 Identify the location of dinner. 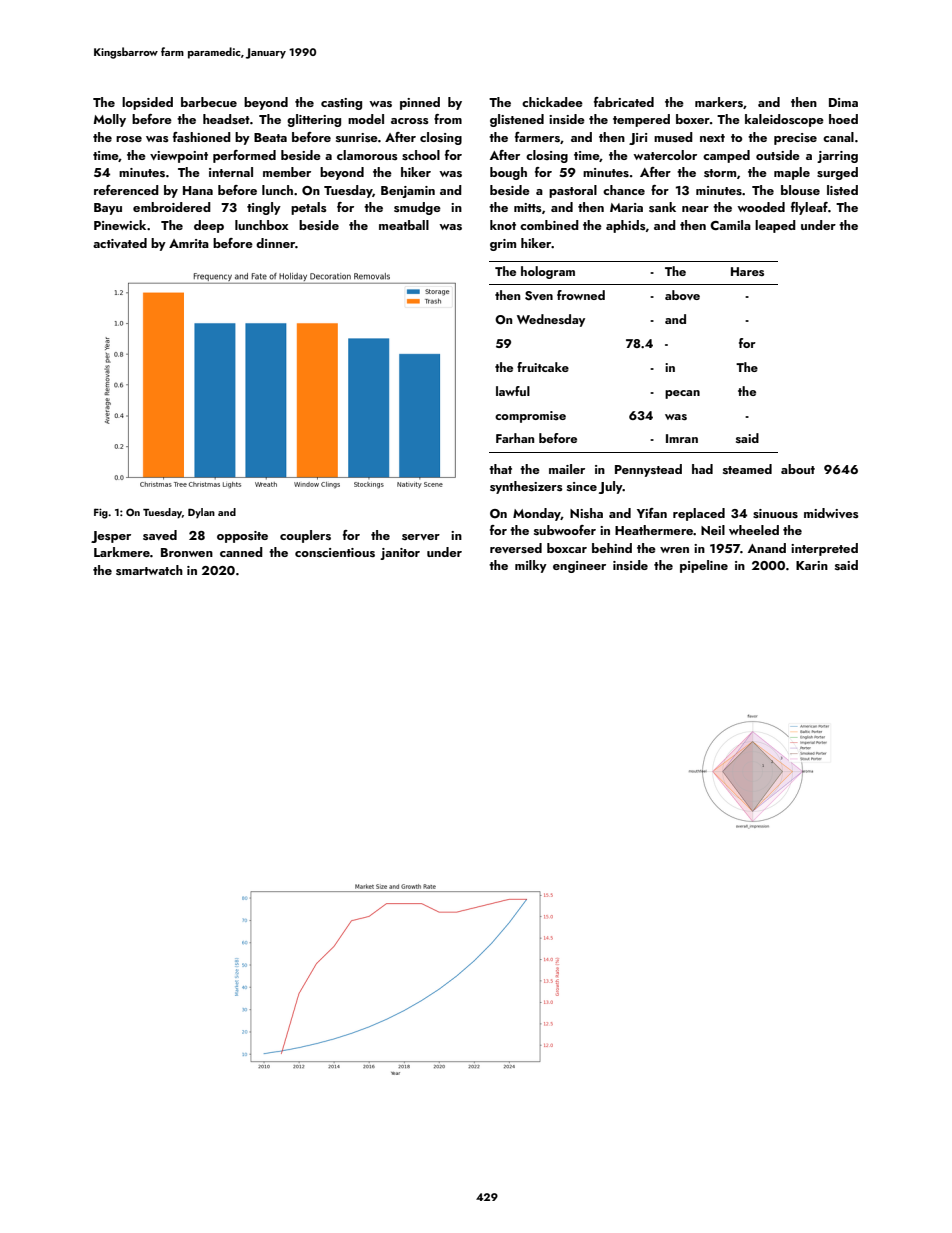
(275, 243).
